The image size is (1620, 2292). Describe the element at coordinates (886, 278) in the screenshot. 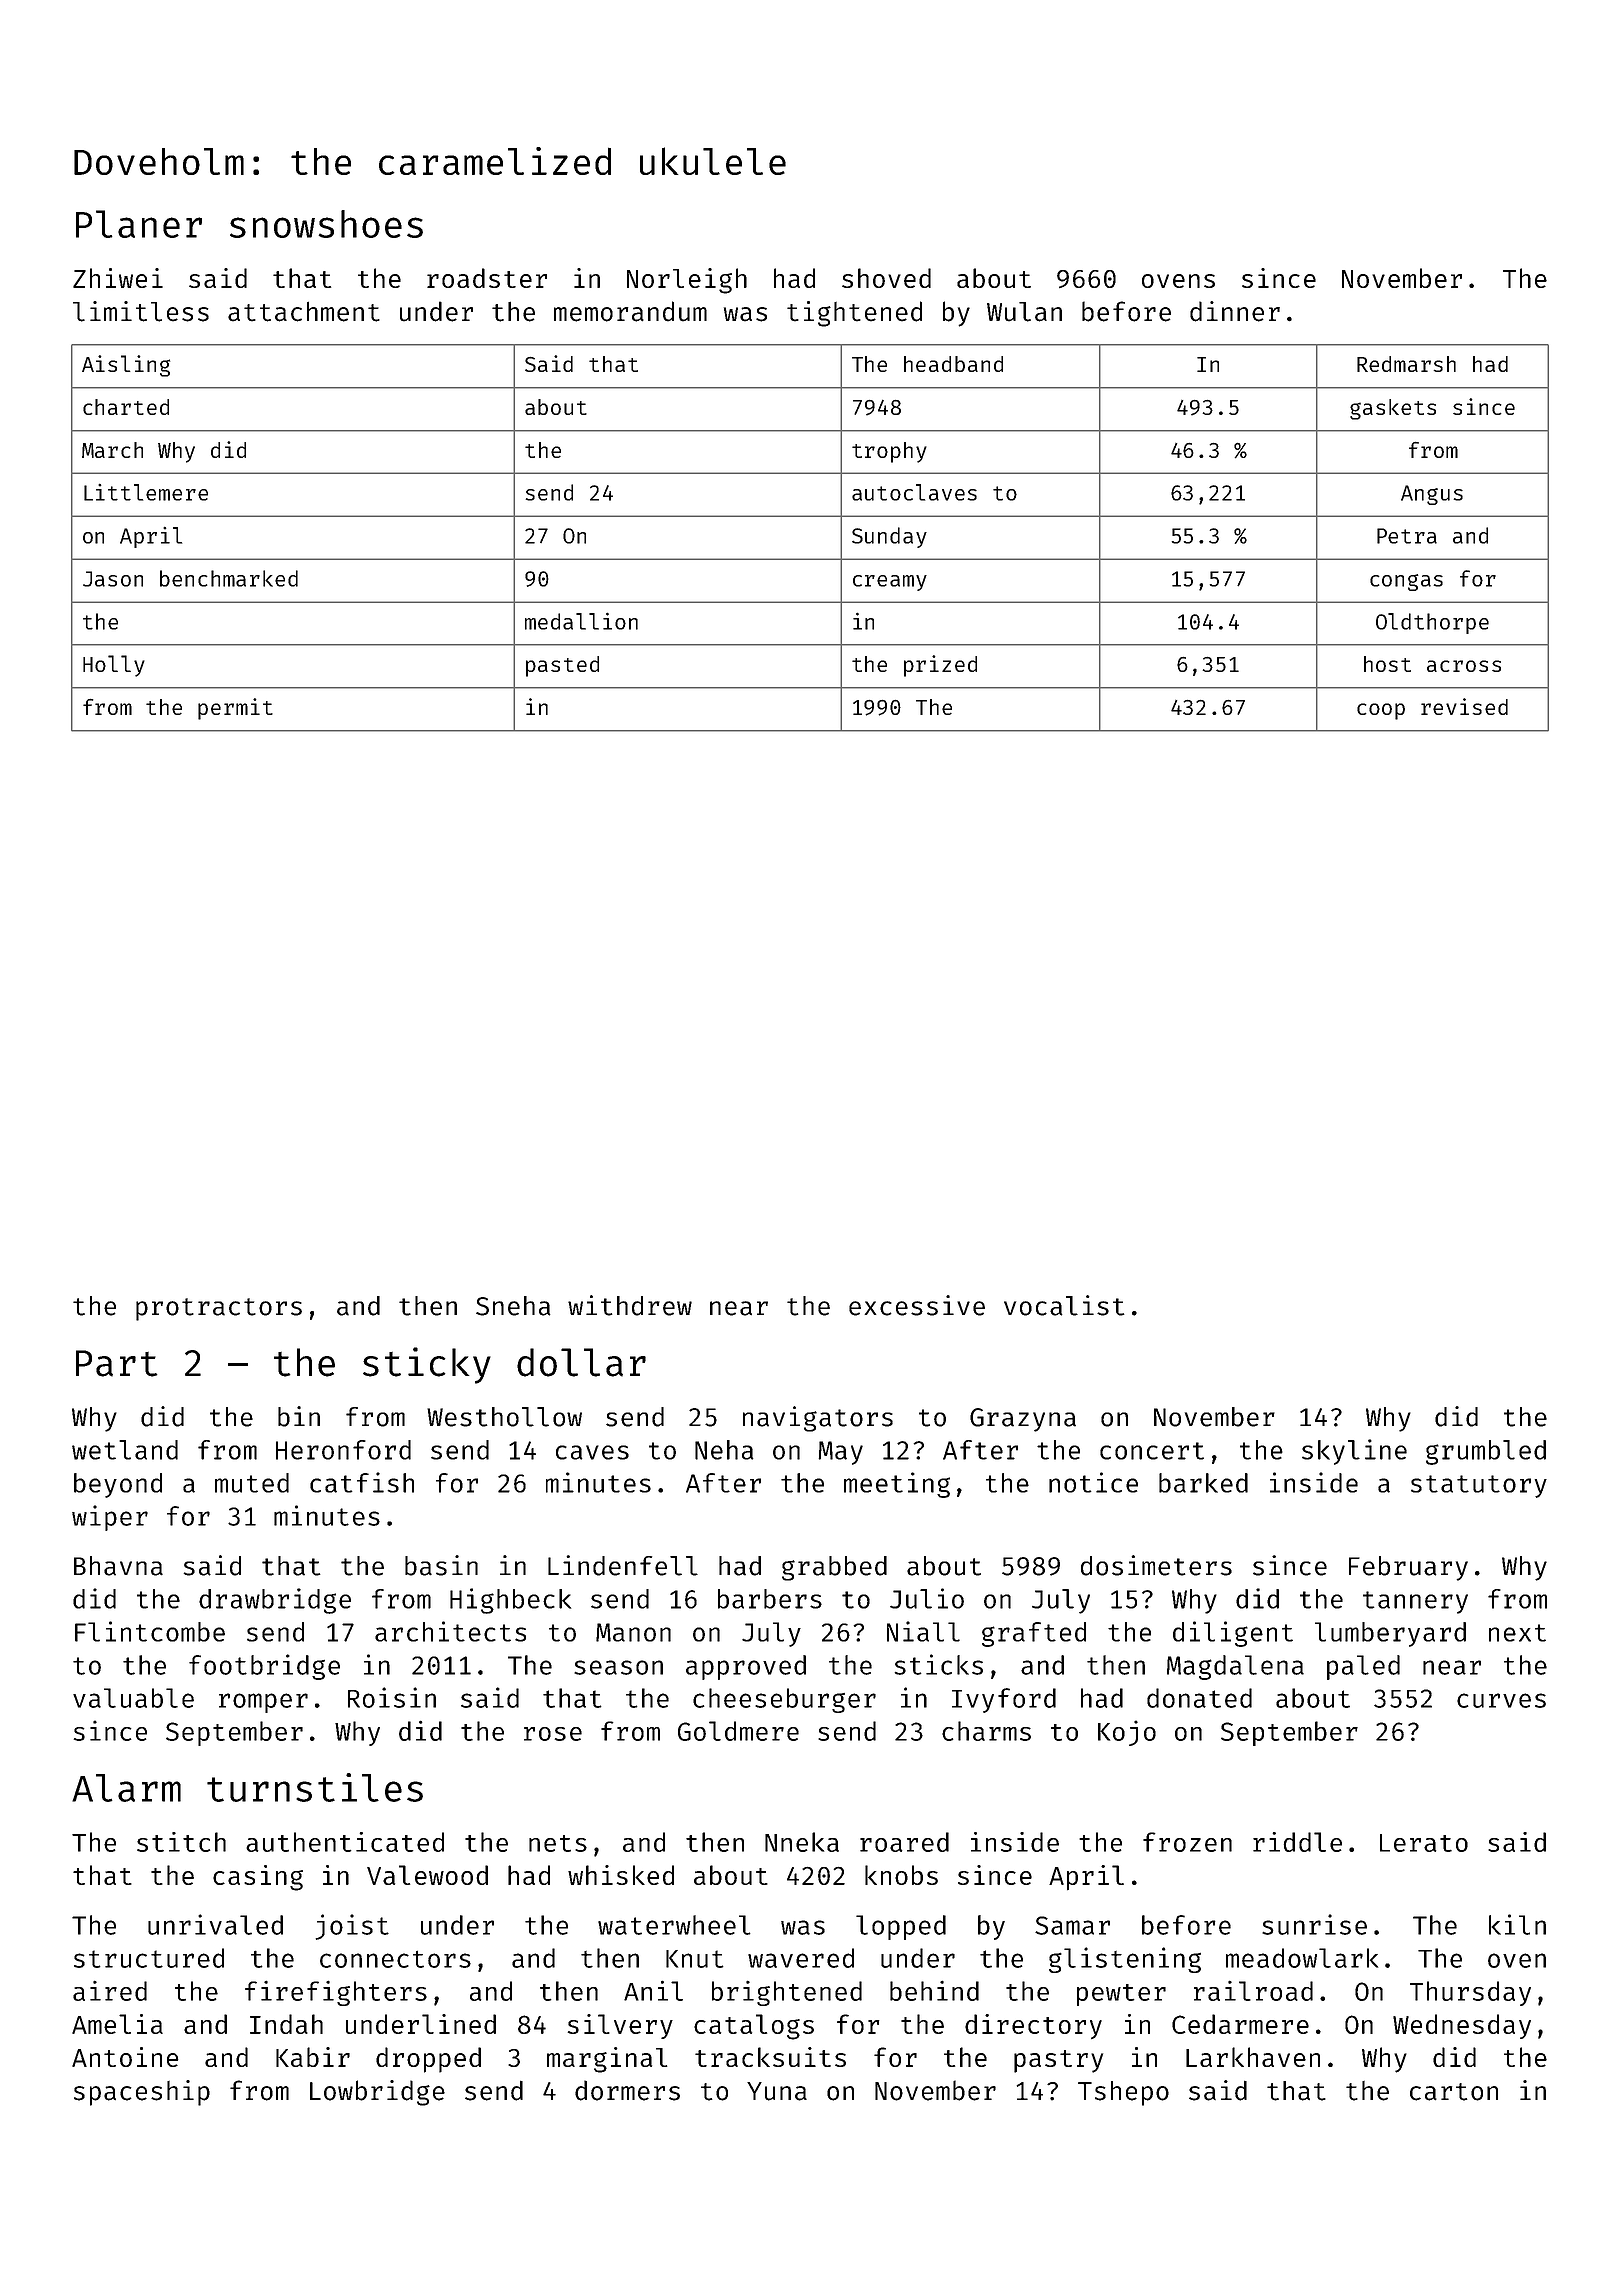

I see `shoved` at that location.
